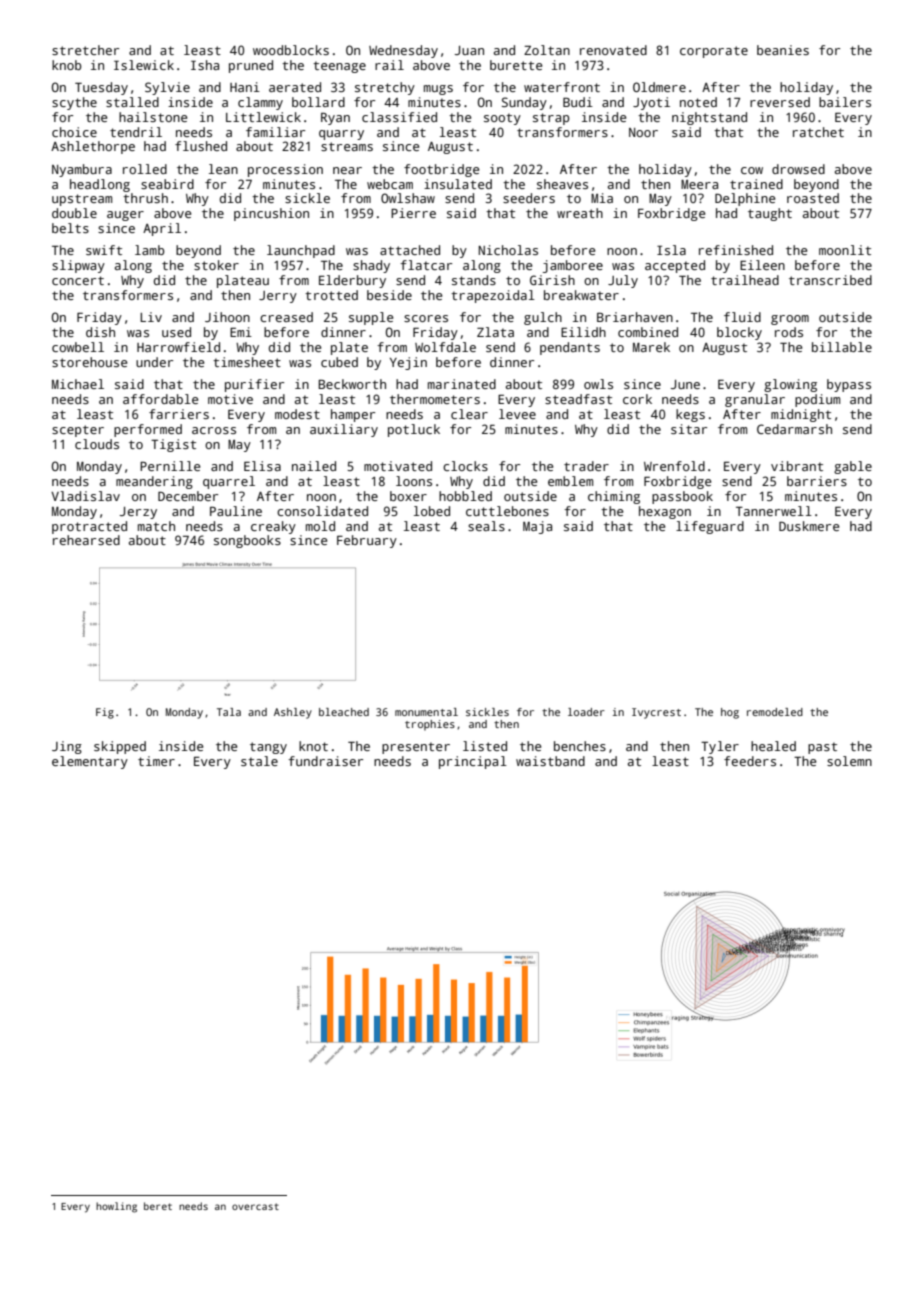 The height and width of the document is (1308, 924). What do you see at coordinates (325, 761) in the document?
I see `fundraiser` at bounding box center [325, 761].
